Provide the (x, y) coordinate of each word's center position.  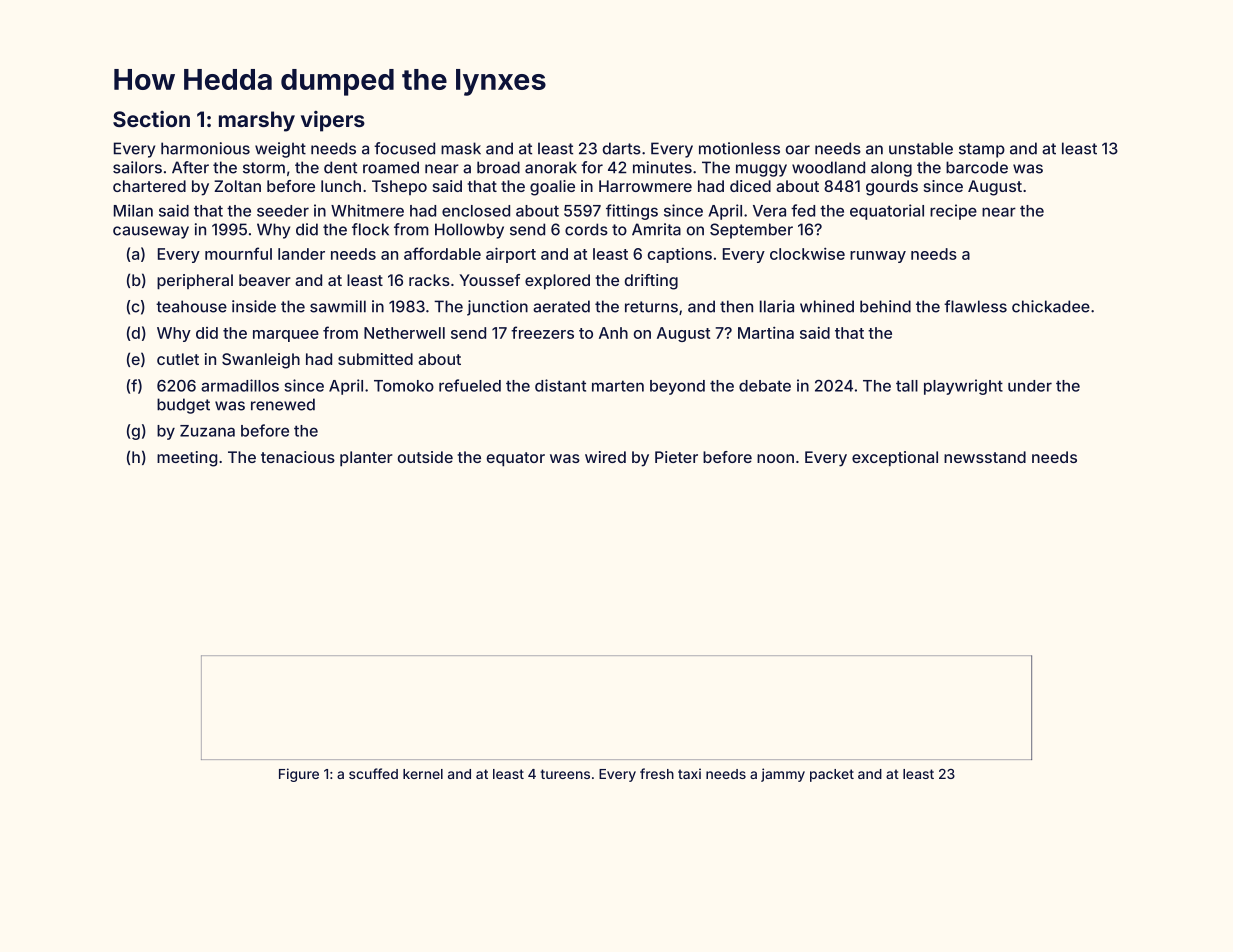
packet (832, 775)
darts (622, 148)
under (1030, 386)
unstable (921, 148)
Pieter (676, 457)
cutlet (178, 359)
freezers (542, 332)
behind (885, 306)
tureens (565, 774)
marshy (257, 121)
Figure (299, 775)
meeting (187, 459)
